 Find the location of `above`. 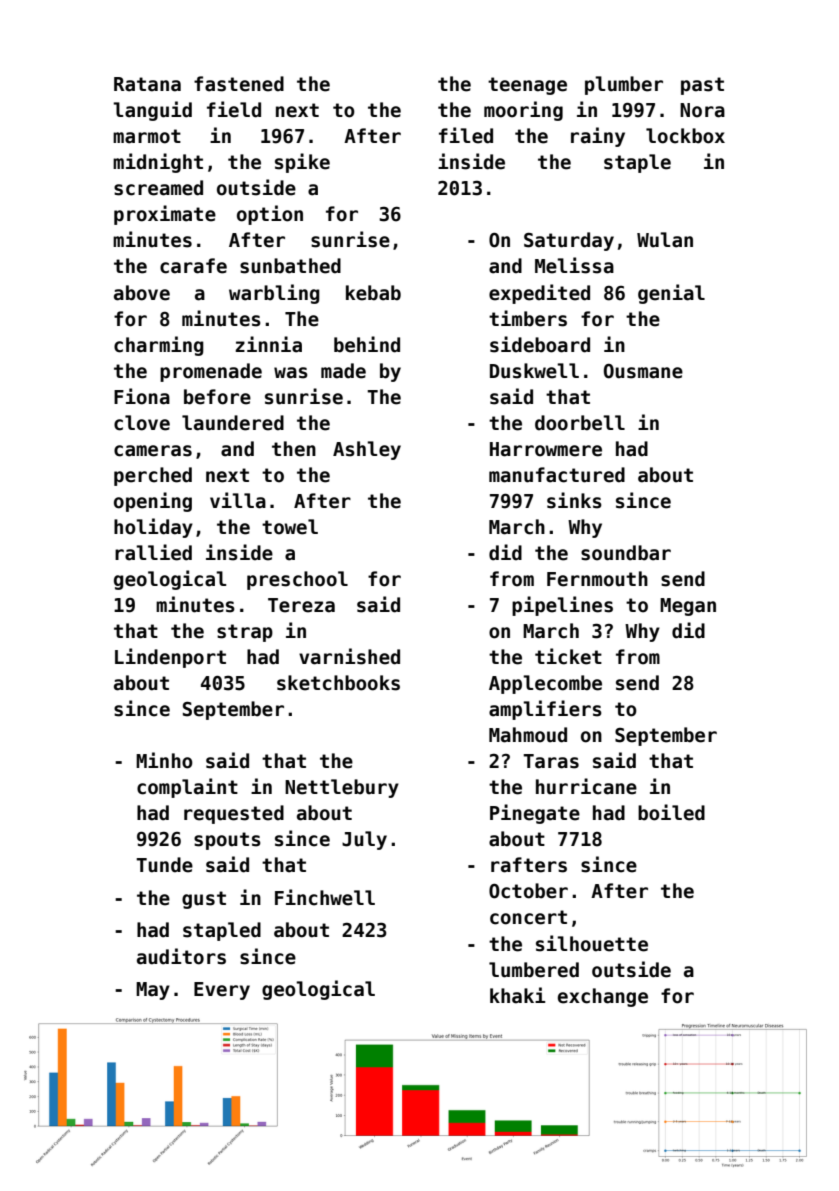

above is located at coordinates (142, 293).
